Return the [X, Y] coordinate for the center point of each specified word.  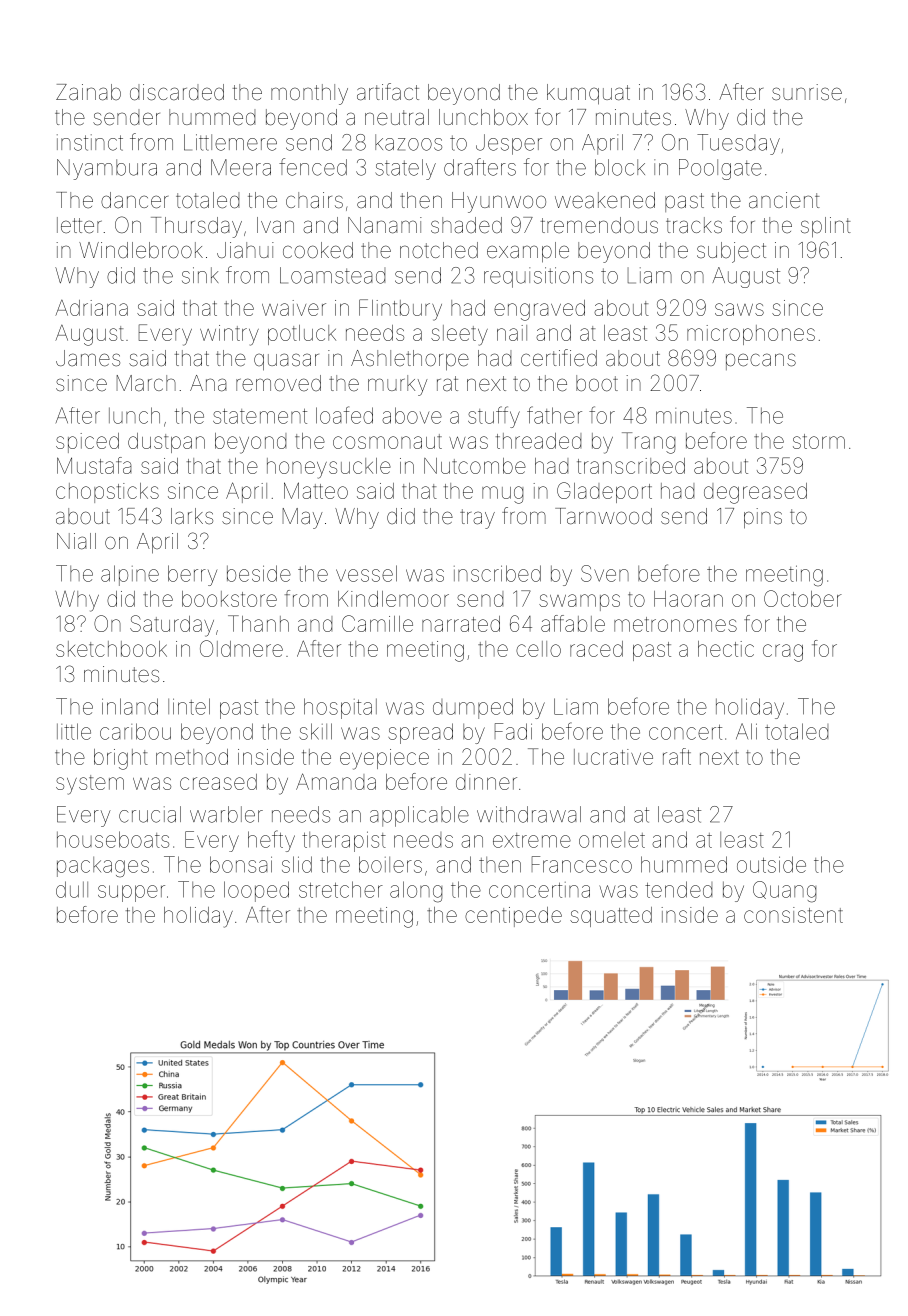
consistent [793, 915]
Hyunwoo [499, 202]
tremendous [599, 225]
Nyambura [107, 169]
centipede [513, 917]
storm [819, 441]
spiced [87, 443]
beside [259, 573]
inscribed [497, 573]
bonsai [241, 864]
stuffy [494, 417]
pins [763, 518]
